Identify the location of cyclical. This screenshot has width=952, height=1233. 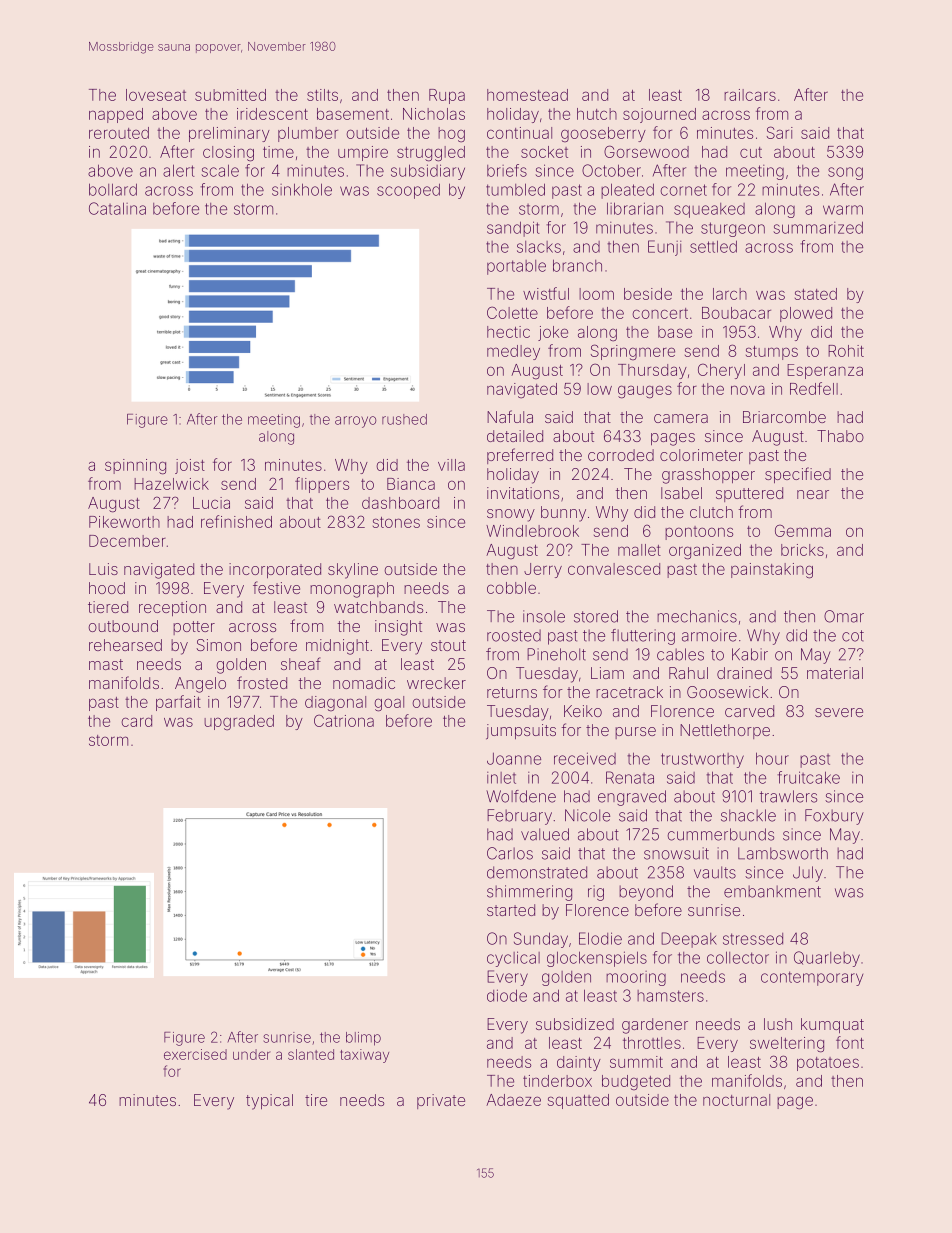
(513, 959).
